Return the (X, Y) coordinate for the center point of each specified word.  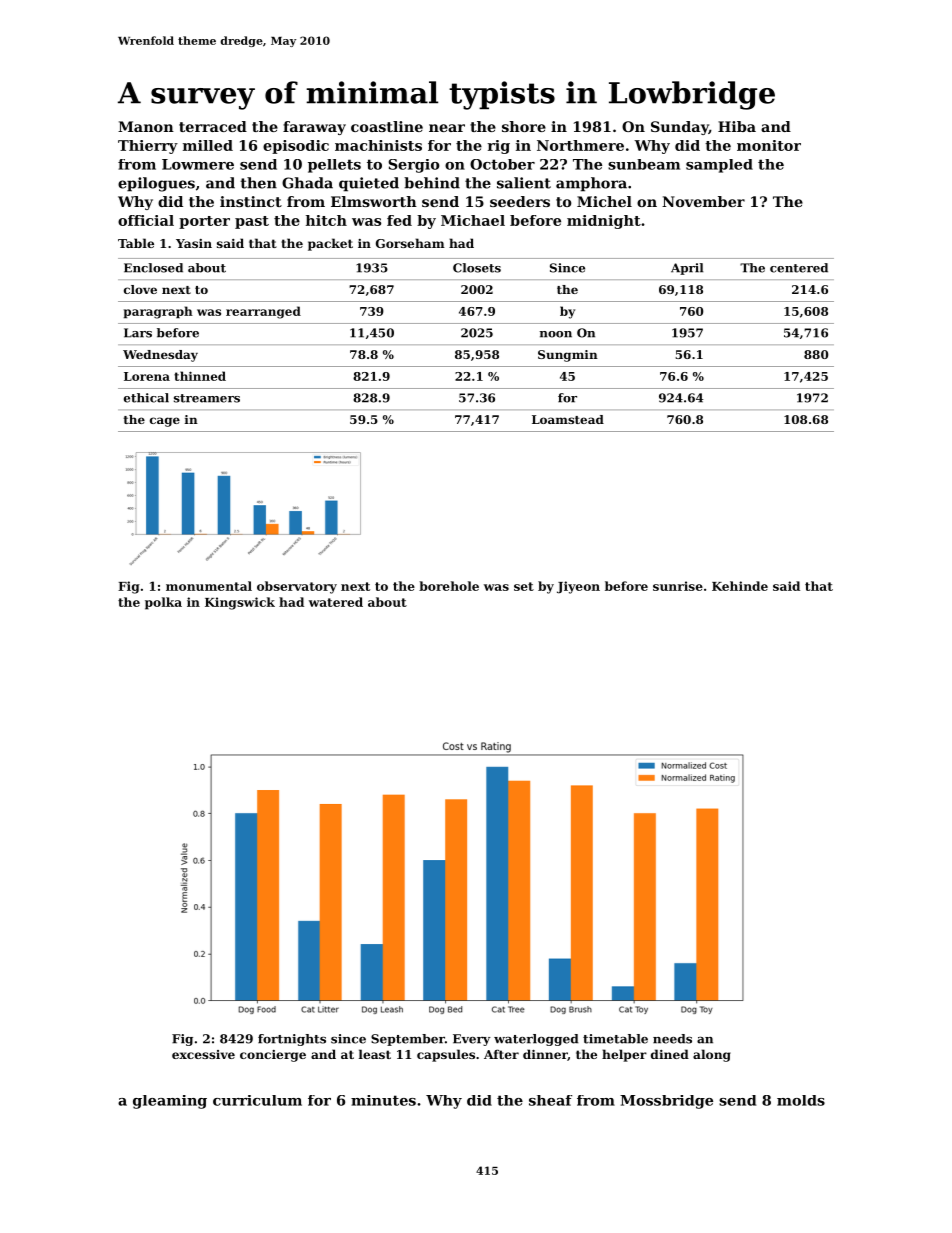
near (447, 128)
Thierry (148, 147)
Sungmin (568, 356)
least (375, 1054)
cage (165, 422)
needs (672, 1039)
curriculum (257, 1100)
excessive (203, 1054)
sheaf (550, 1100)
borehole (449, 586)
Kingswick (240, 603)
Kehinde (740, 586)
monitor (769, 145)
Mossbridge (666, 1102)
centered (799, 268)
